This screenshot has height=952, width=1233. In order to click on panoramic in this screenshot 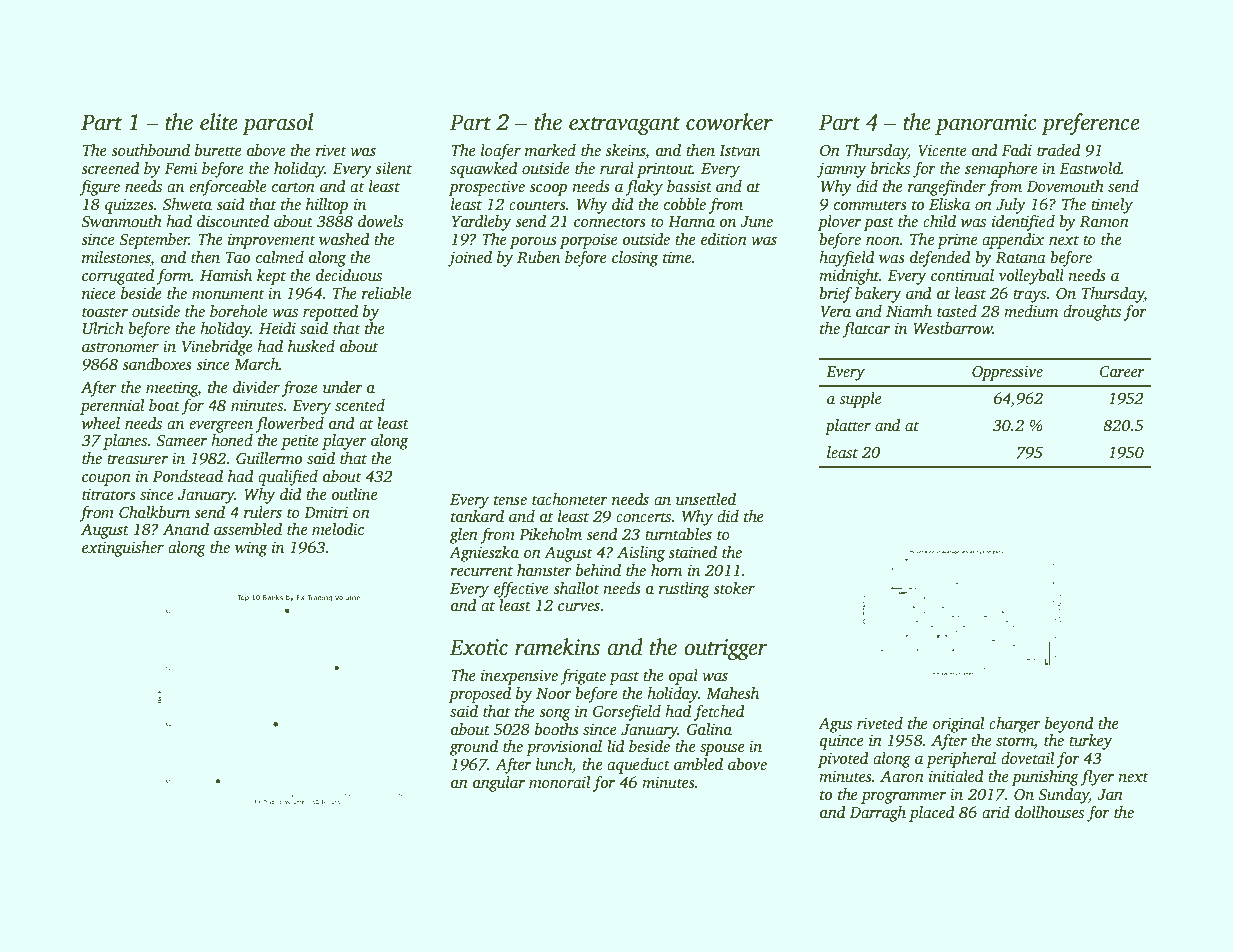, I will do `click(986, 124)`.
